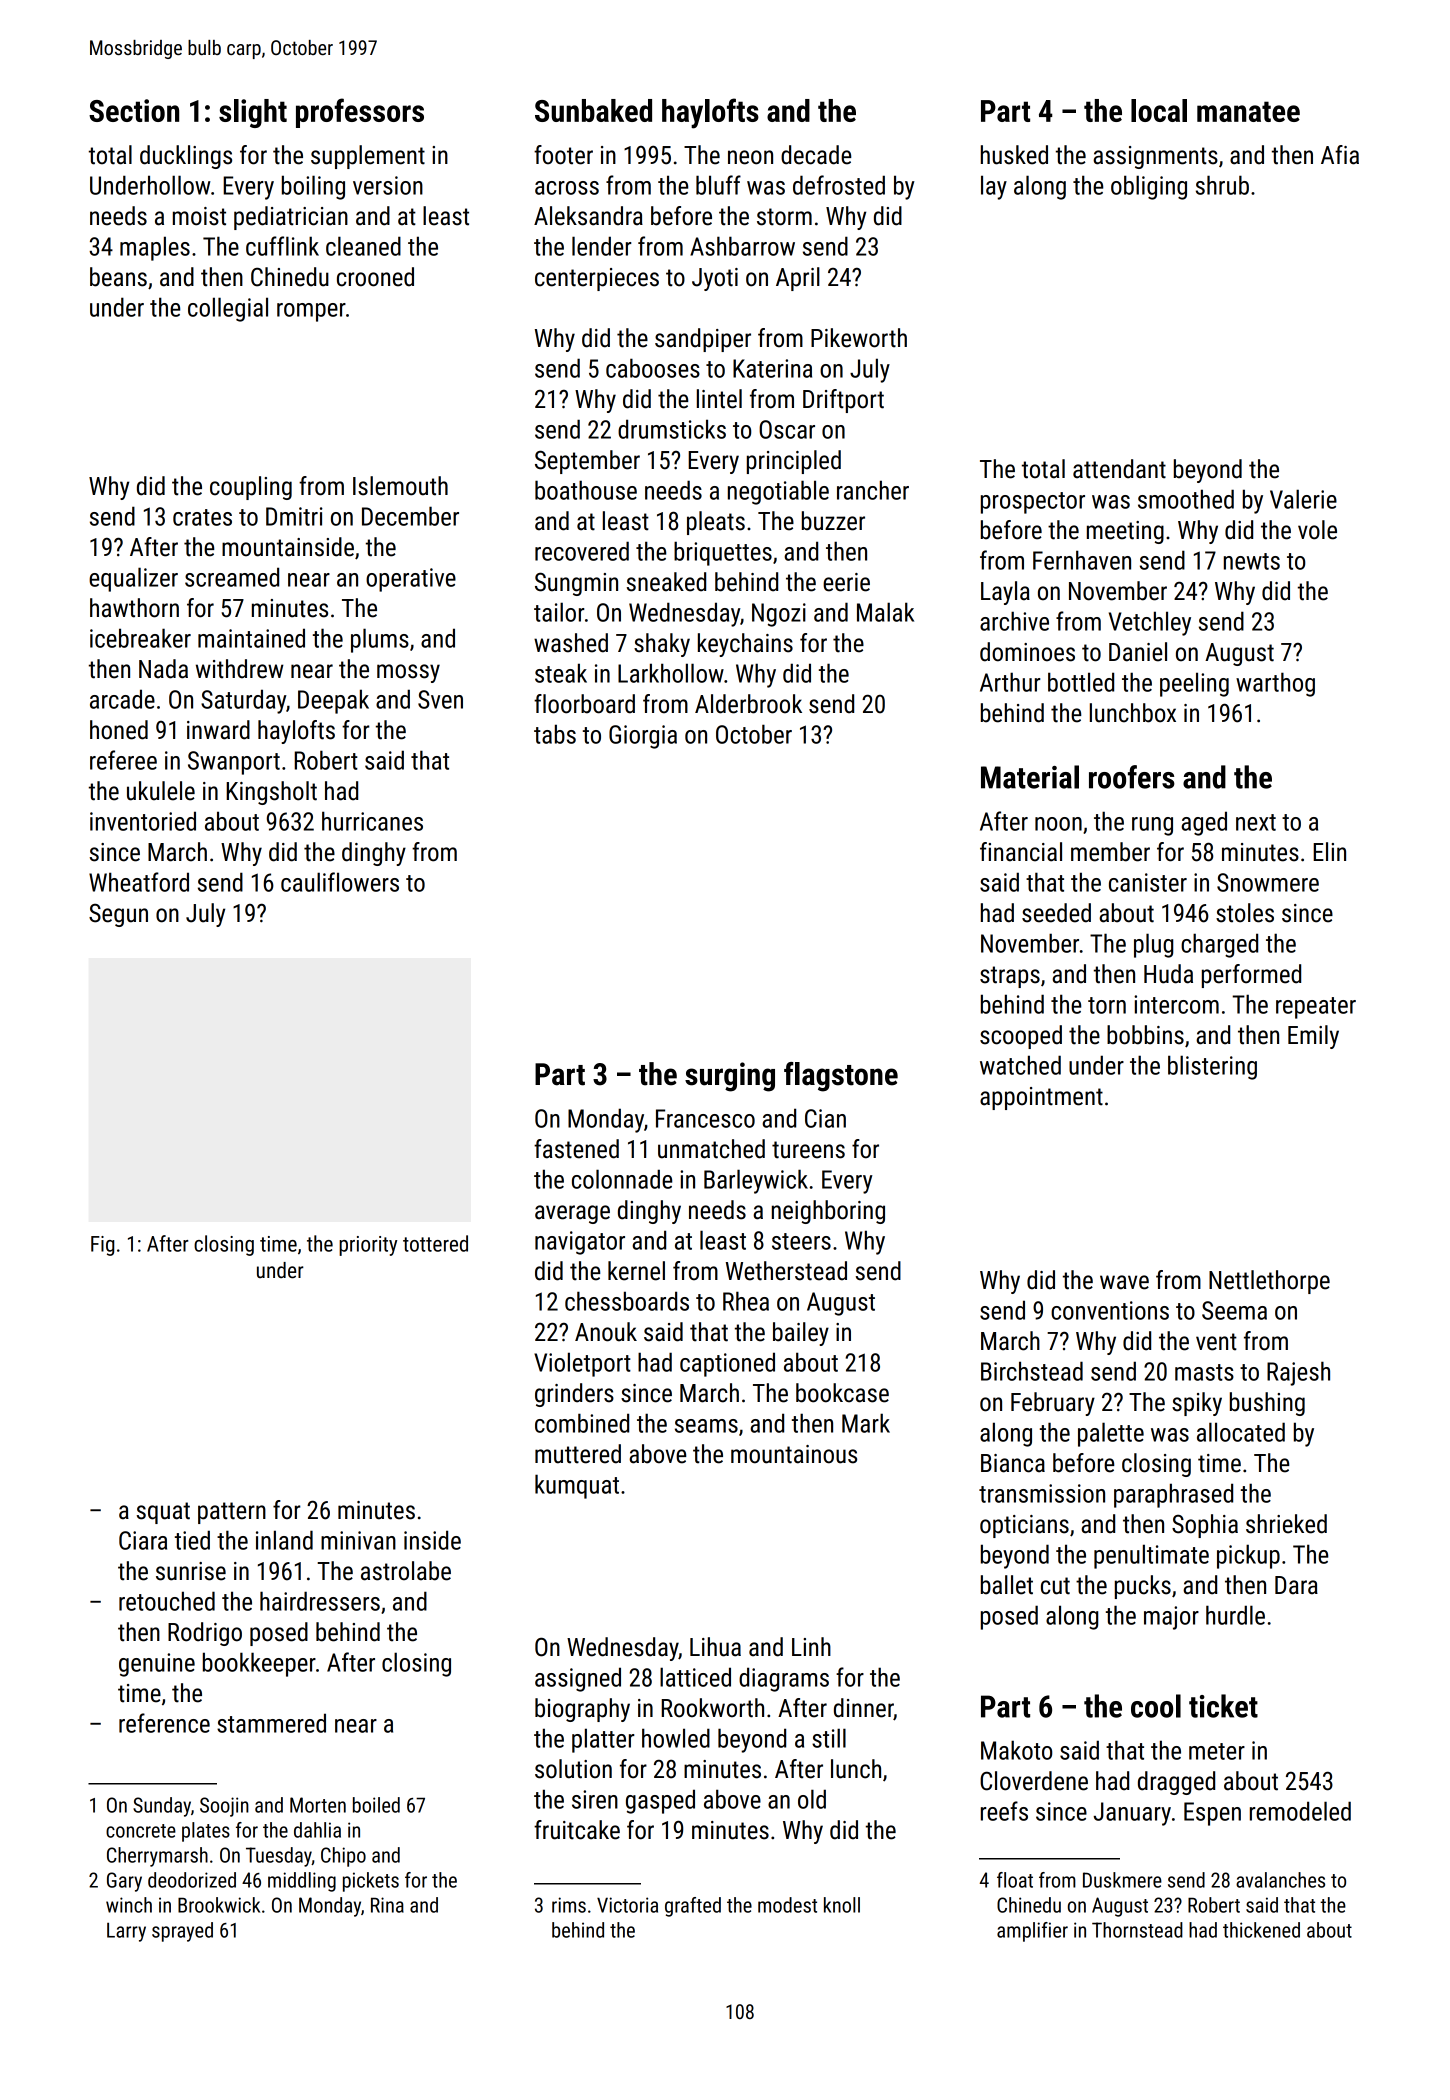 The image size is (1450, 2100). What do you see at coordinates (1235, 1615) in the screenshot?
I see `hurdle` at bounding box center [1235, 1615].
